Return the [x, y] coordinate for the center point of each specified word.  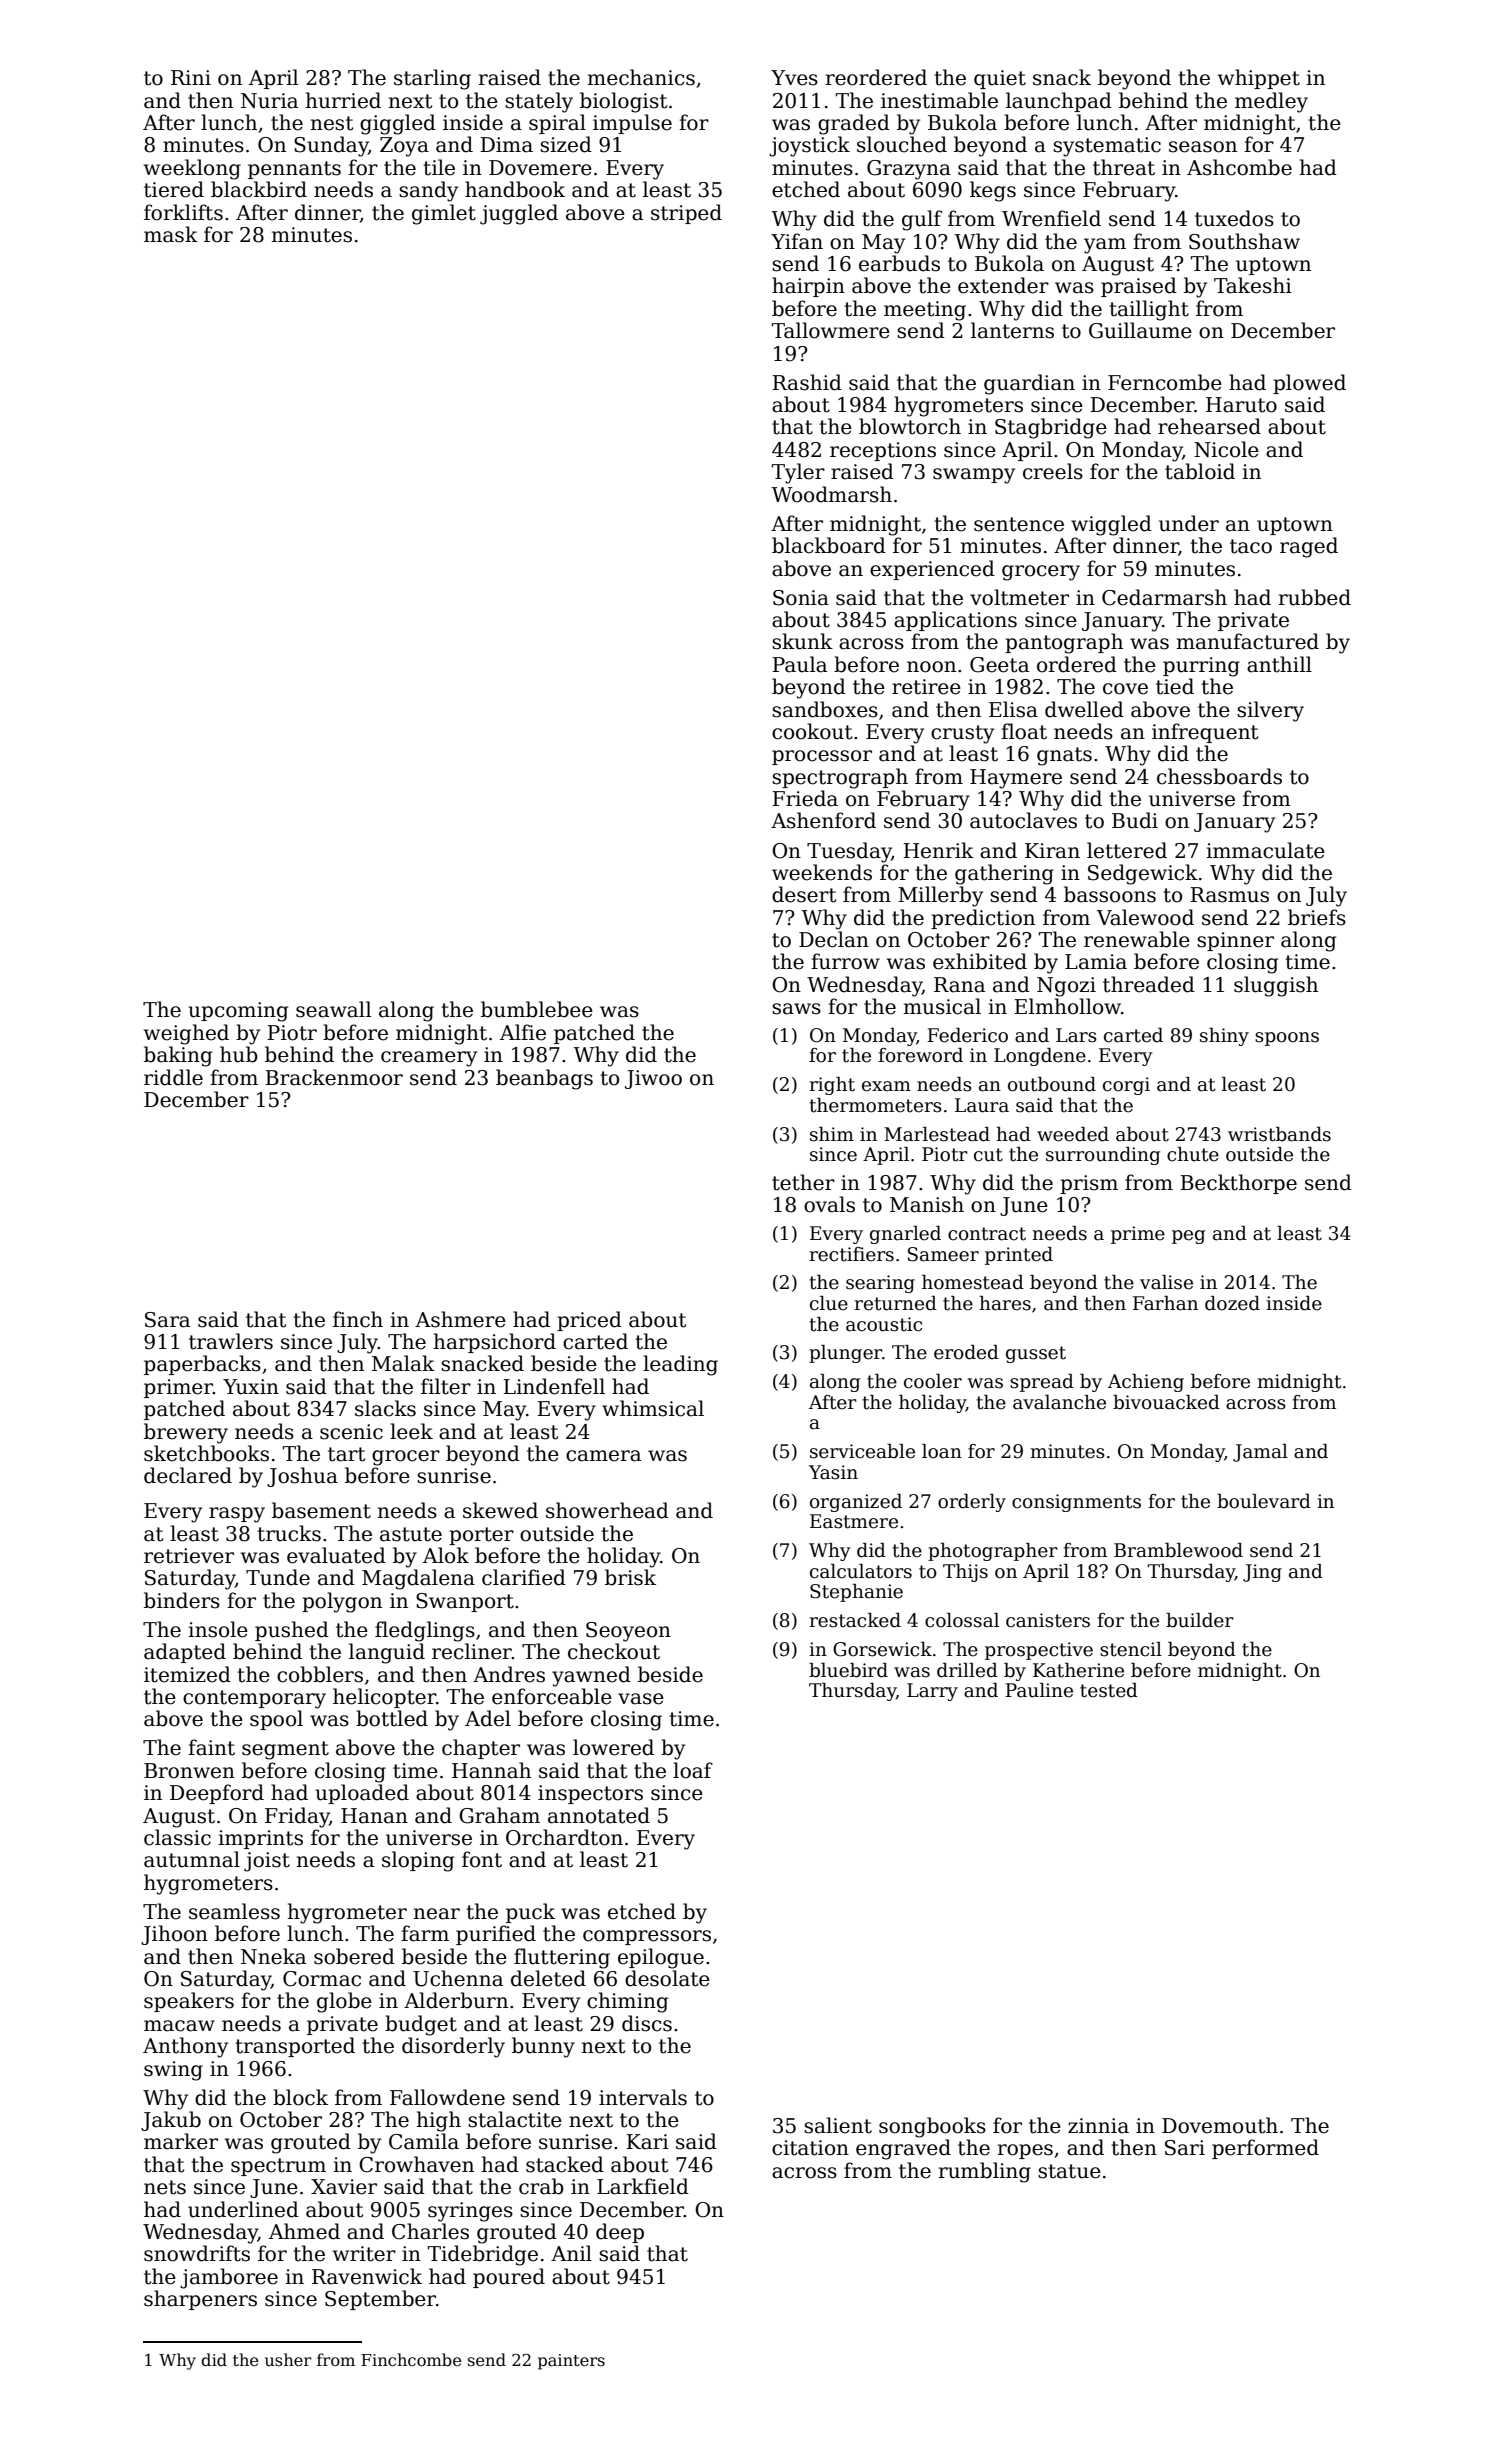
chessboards [1219, 776]
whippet [1259, 79]
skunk [802, 641]
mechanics [641, 77]
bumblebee [537, 1009]
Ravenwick [367, 2276]
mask [171, 234]
